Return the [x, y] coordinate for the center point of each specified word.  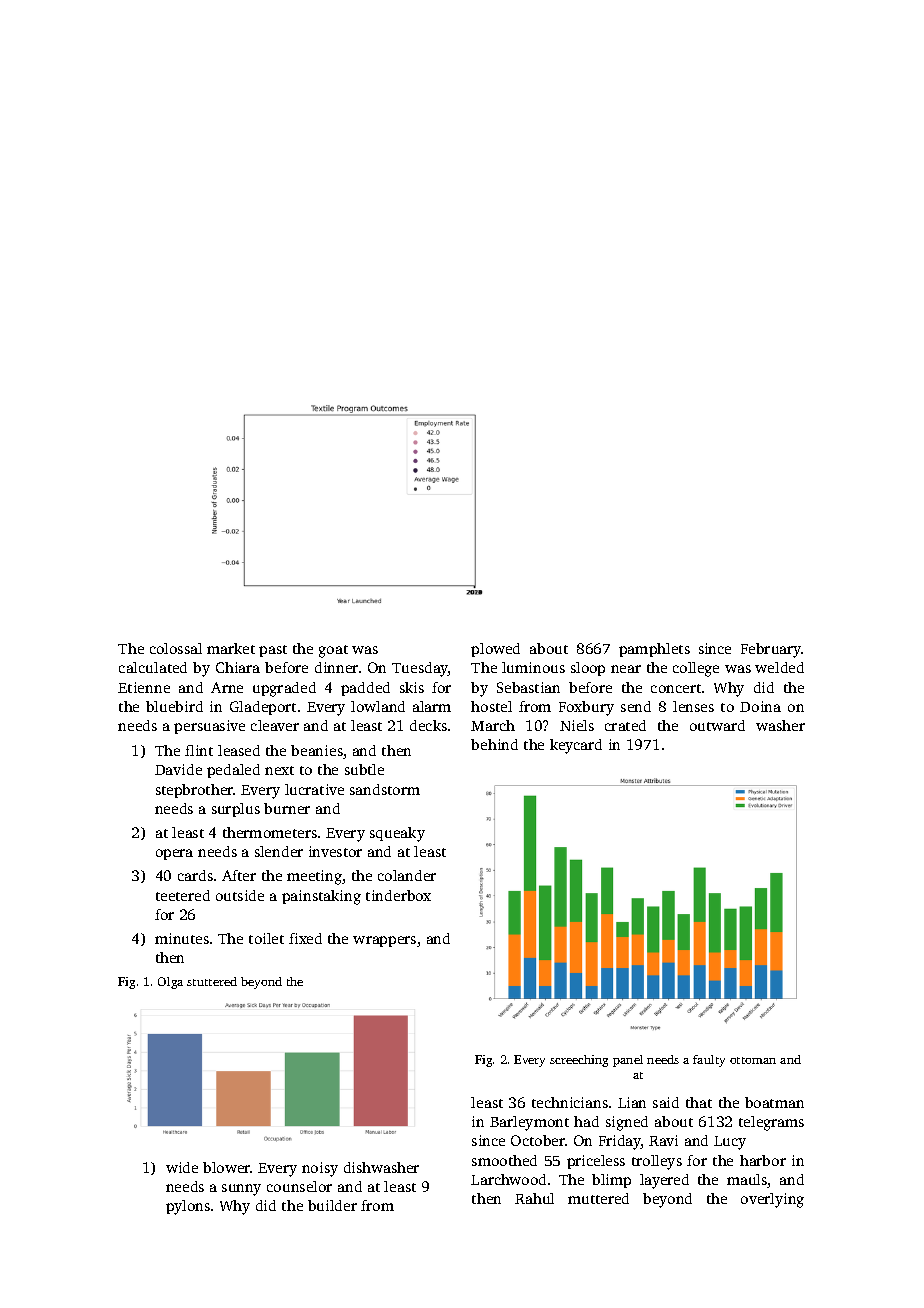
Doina [760, 706]
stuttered [212, 981]
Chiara [238, 667]
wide [182, 1167]
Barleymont [529, 1123]
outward [717, 725]
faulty [709, 1061]
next [279, 770]
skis [412, 687]
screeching [579, 1061]
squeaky [397, 834]
